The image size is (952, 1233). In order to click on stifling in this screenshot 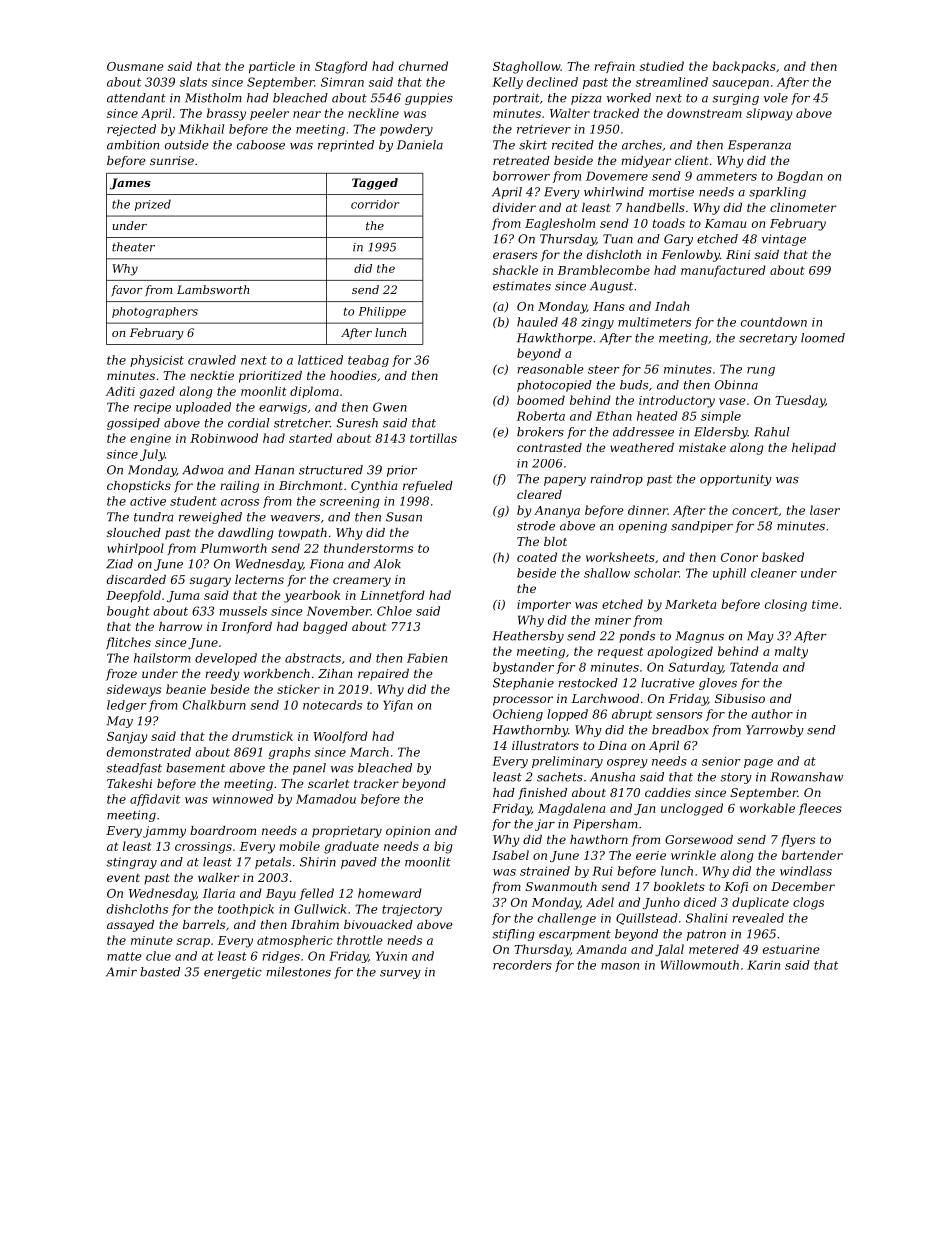, I will do `click(513, 935)`.
